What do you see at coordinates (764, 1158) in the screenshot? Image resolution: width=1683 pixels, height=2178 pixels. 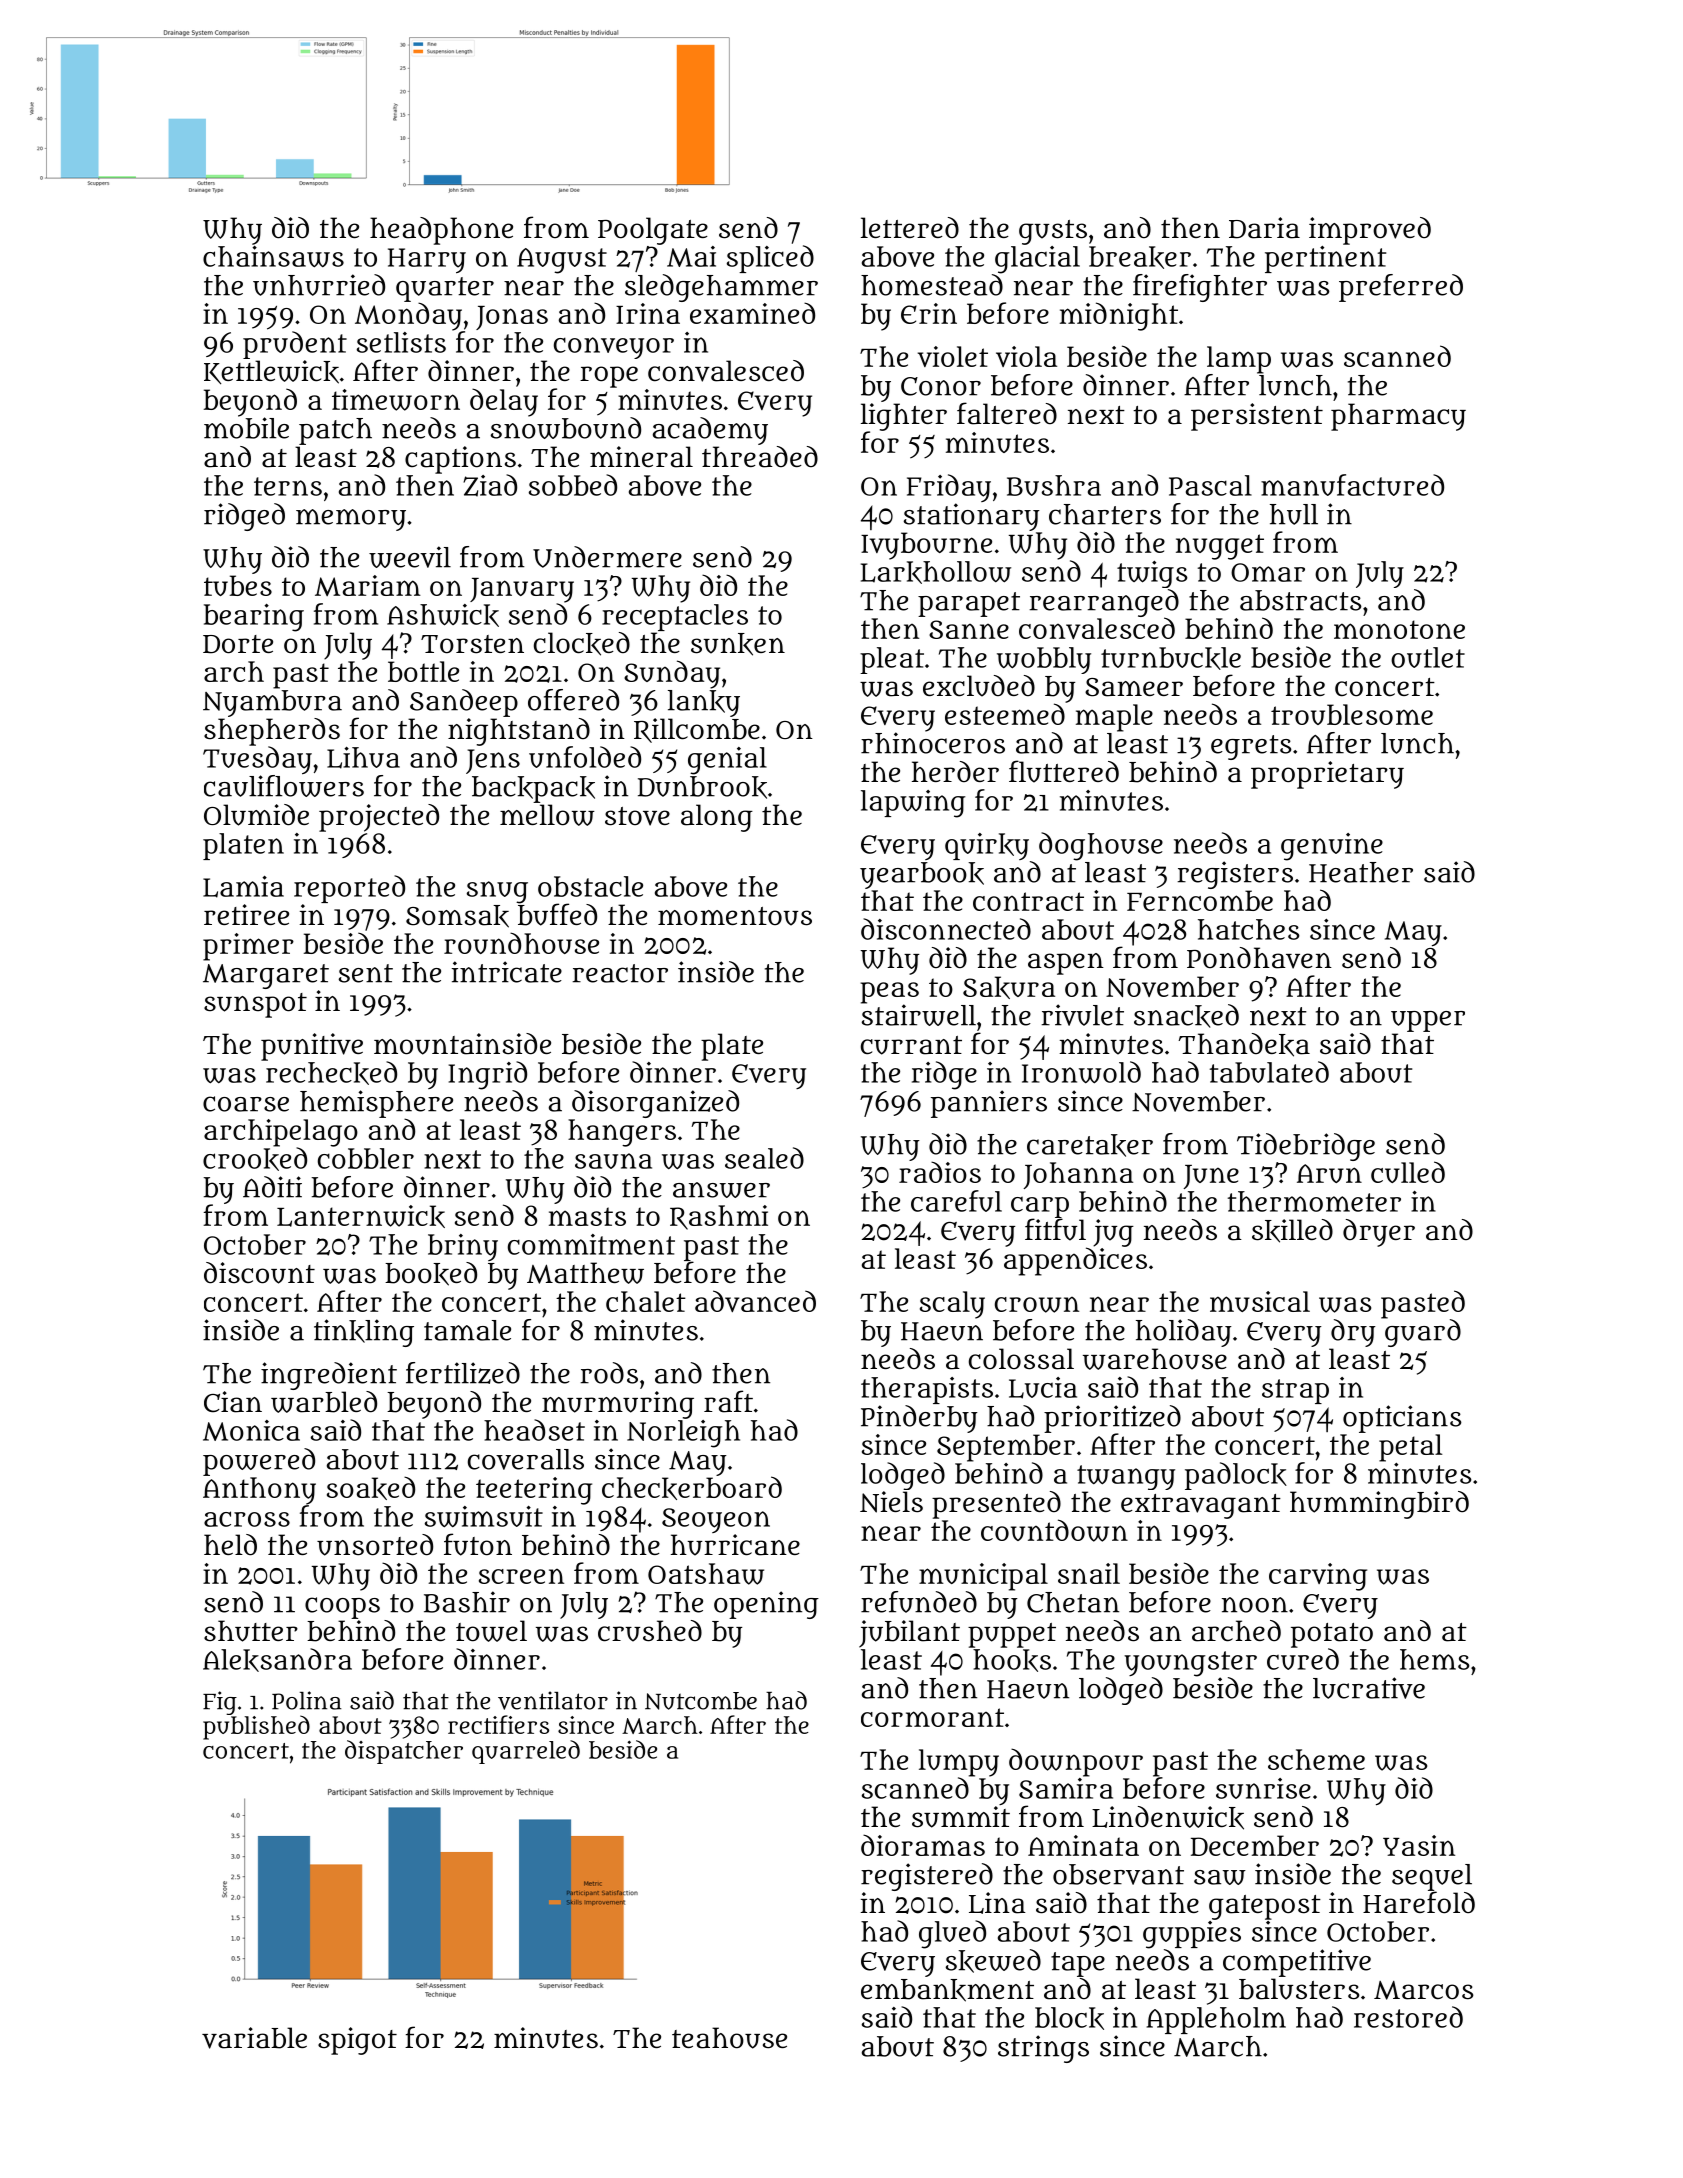 I see `sealed` at bounding box center [764, 1158].
